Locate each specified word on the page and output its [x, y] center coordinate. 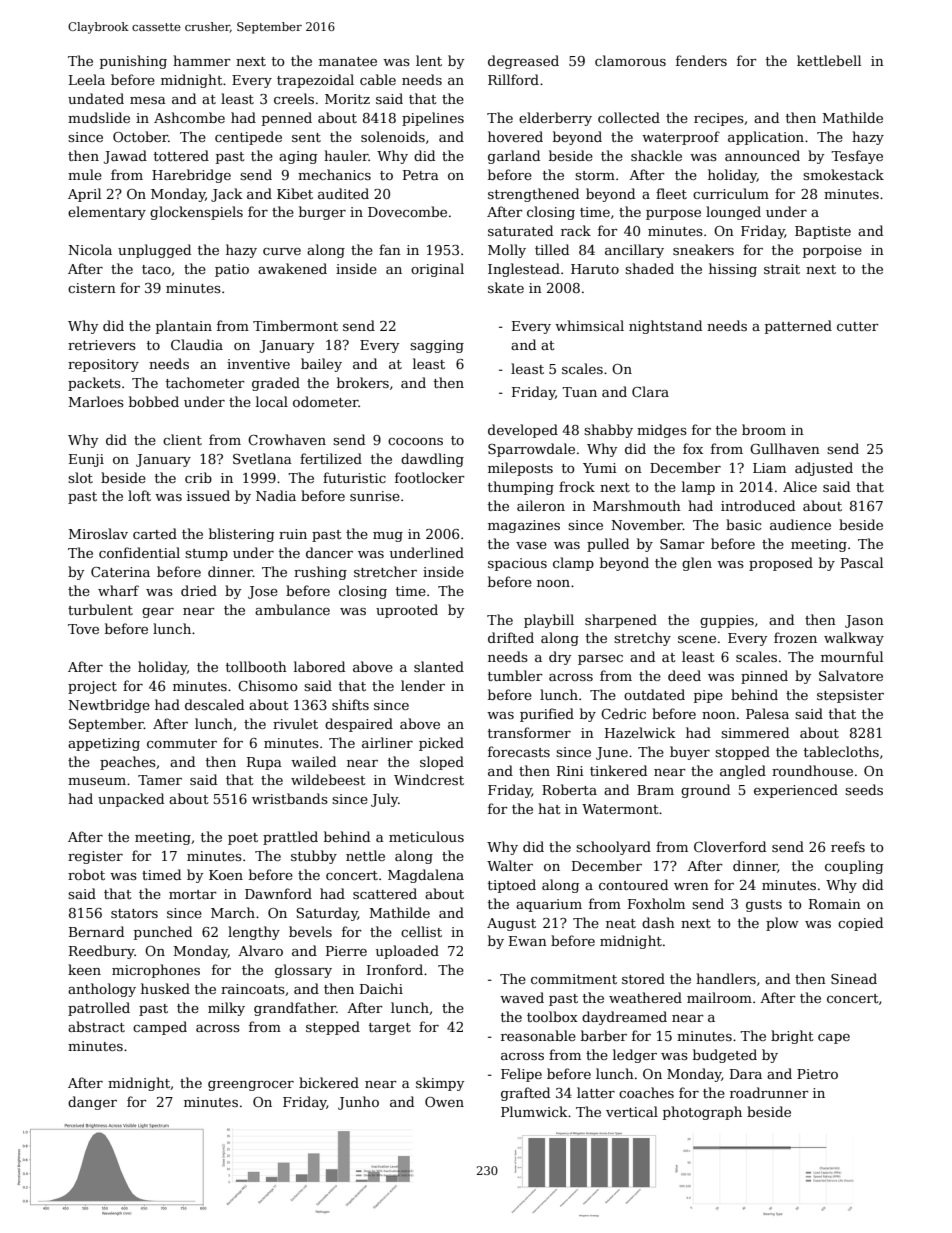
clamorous [630, 60]
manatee [348, 61]
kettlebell [829, 60]
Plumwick [534, 1111]
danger [92, 1103]
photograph [702, 1113]
